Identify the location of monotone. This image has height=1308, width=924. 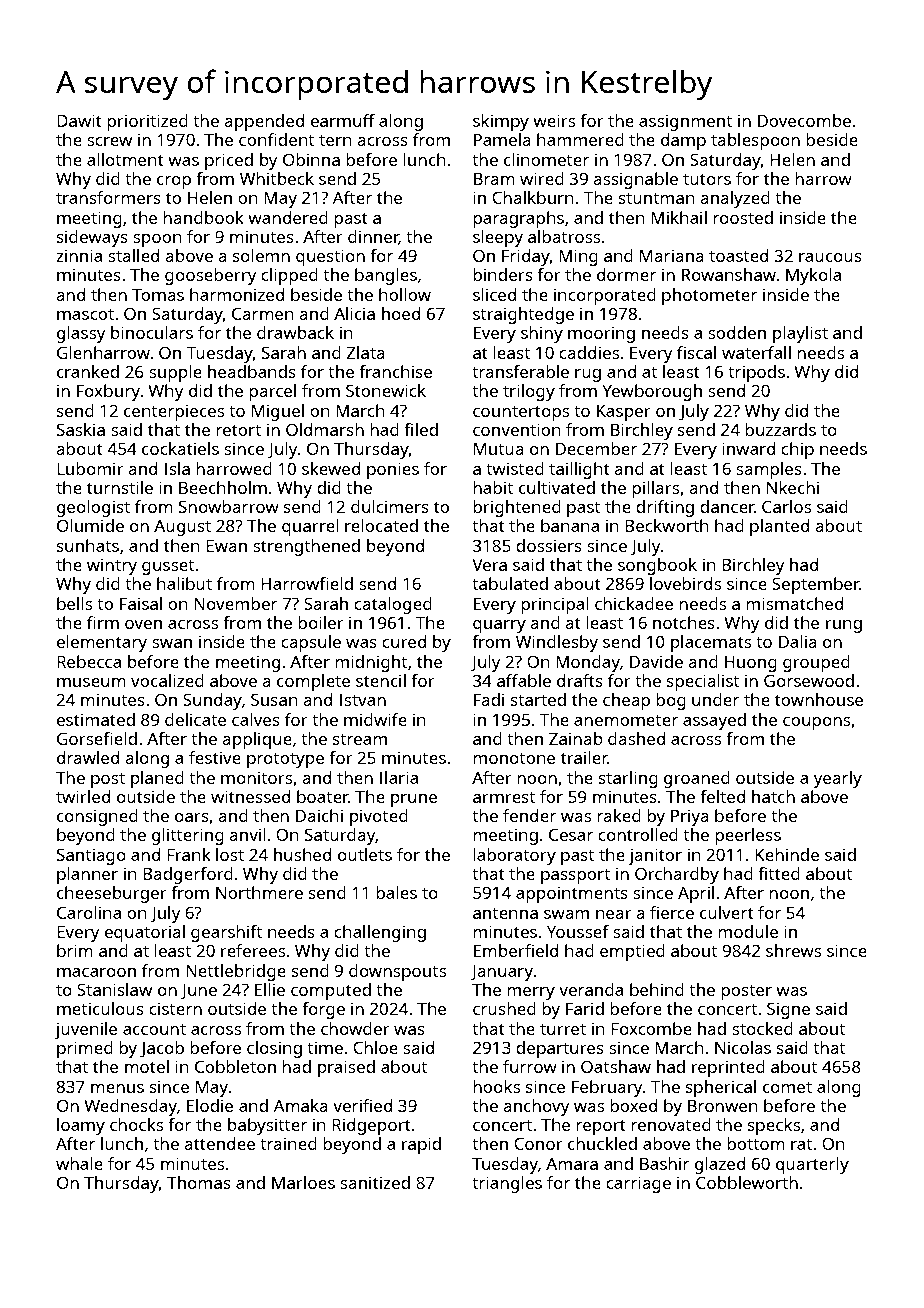
(514, 758).
